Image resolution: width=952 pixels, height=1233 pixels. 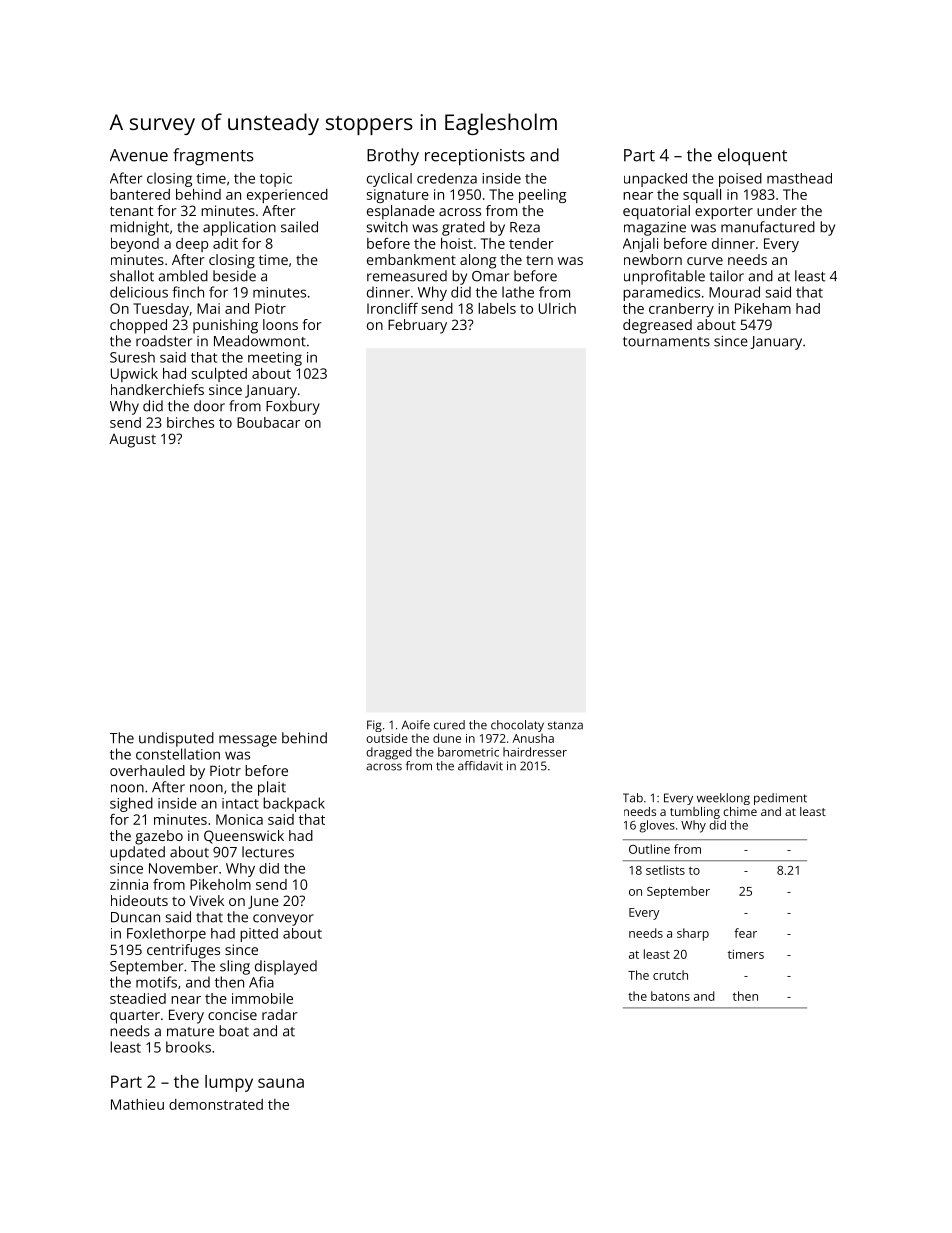 What do you see at coordinates (565, 725) in the image?
I see `stanza` at bounding box center [565, 725].
